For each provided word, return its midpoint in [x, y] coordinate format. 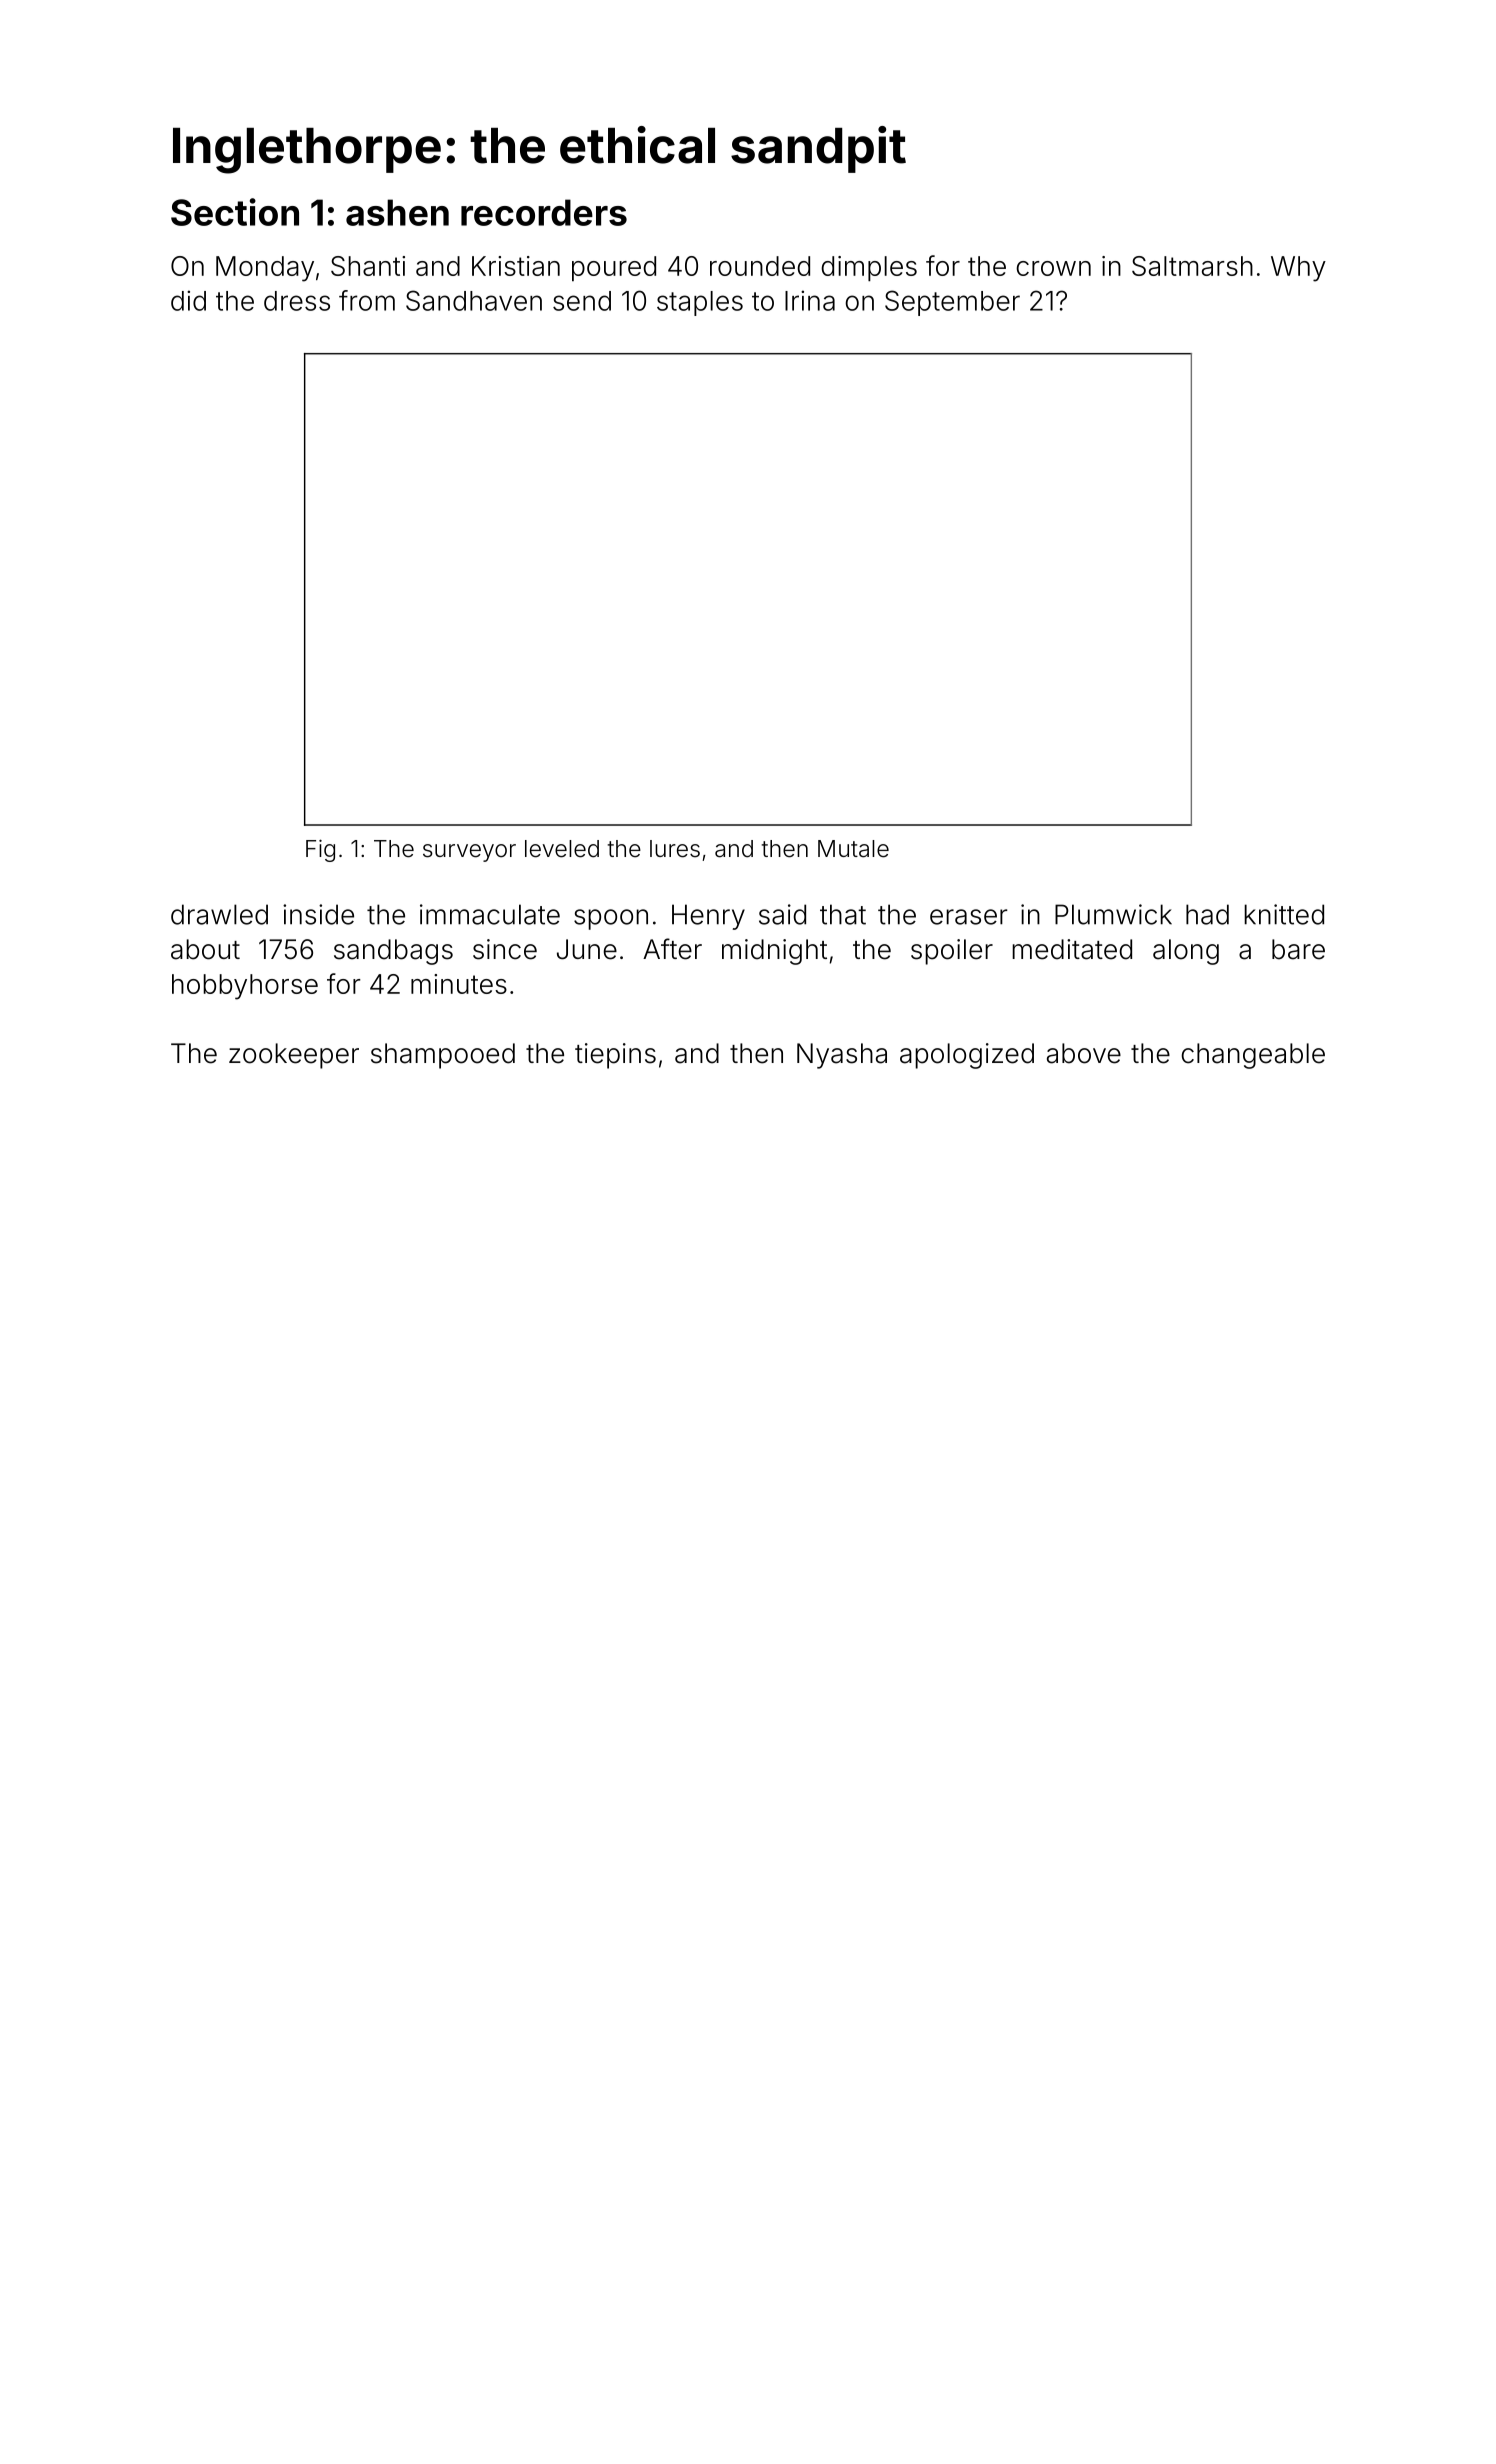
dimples [869, 268]
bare [1298, 949]
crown [1053, 268]
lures [675, 849]
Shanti [368, 266]
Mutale [853, 849]
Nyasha [842, 1056]
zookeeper [294, 1056]
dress [297, 301]
